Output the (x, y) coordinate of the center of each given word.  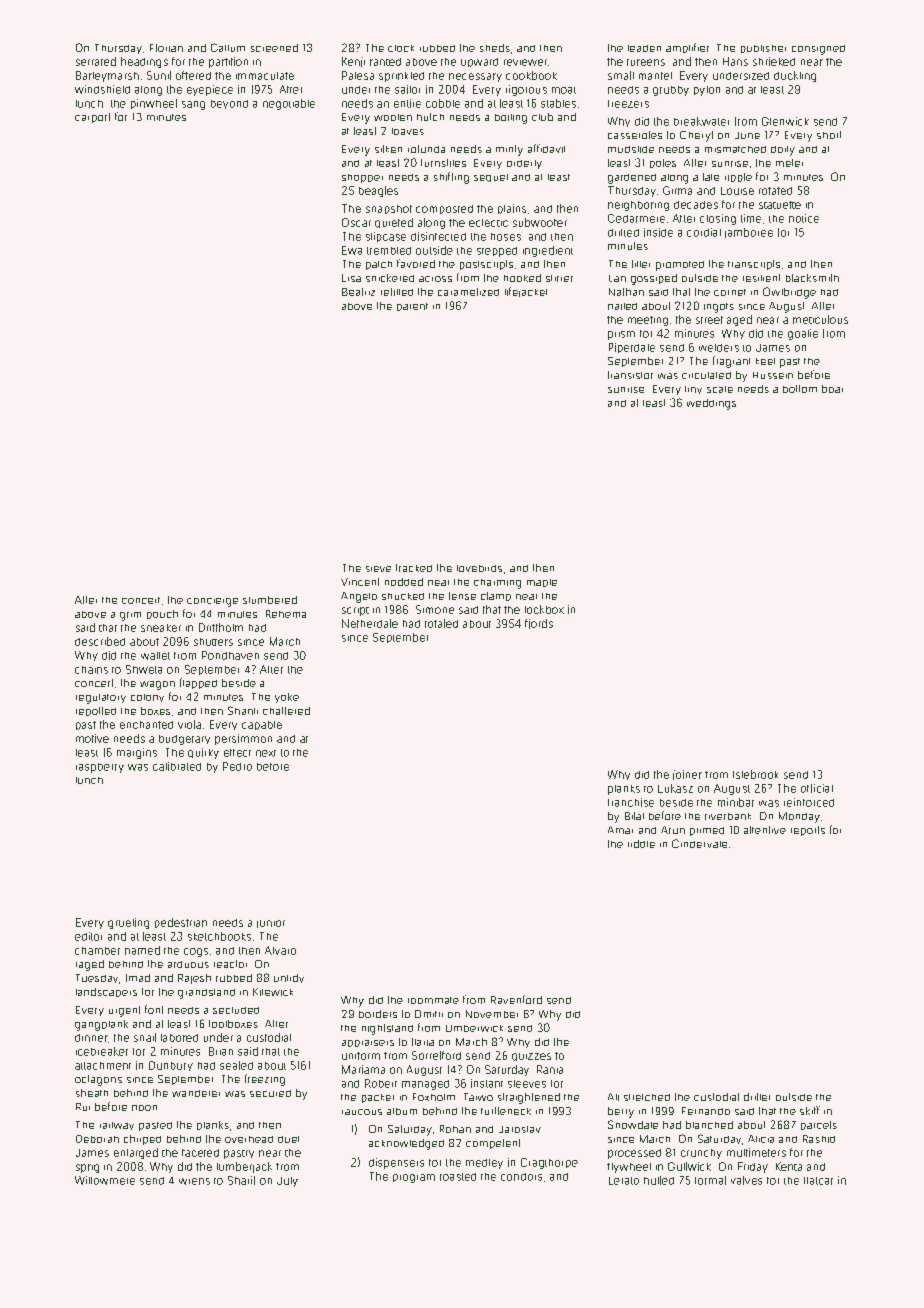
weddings (711, 404)
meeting (648, 321)
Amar (620, 830)
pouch (162, 614)
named (142, 950)
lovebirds (479, 568)
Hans (735, 61)
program (414, 1178)
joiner (687, 775)
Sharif (241, 1180)
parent (412, 307)
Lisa (351, 278)
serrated (96, 61)
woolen (393, 117)
